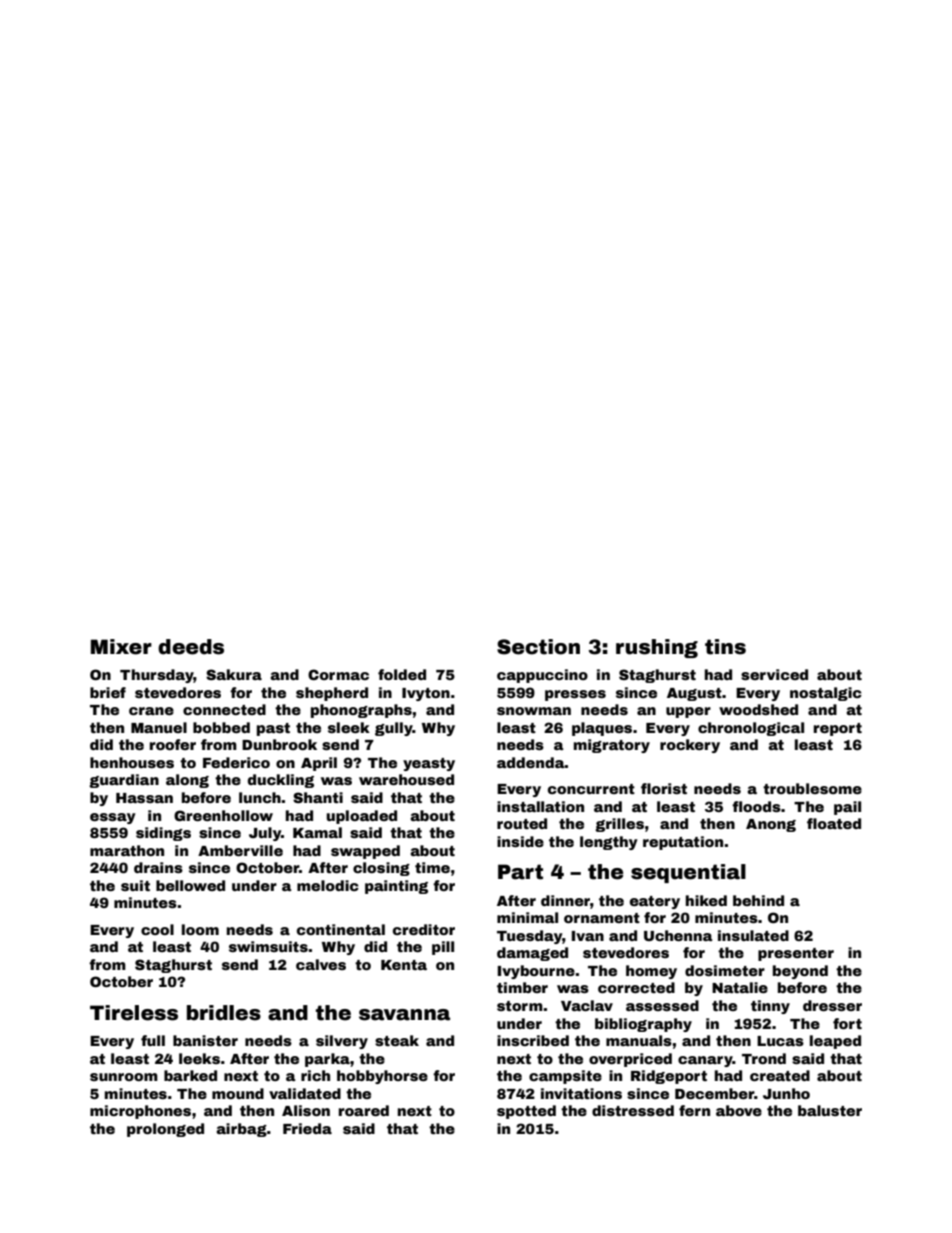 Image resolution: width=952 pixels, height=1233 pixels. What do you see at coordinates (758, 900) in the image?
I see `behind` at bounding box center [758, 900].
